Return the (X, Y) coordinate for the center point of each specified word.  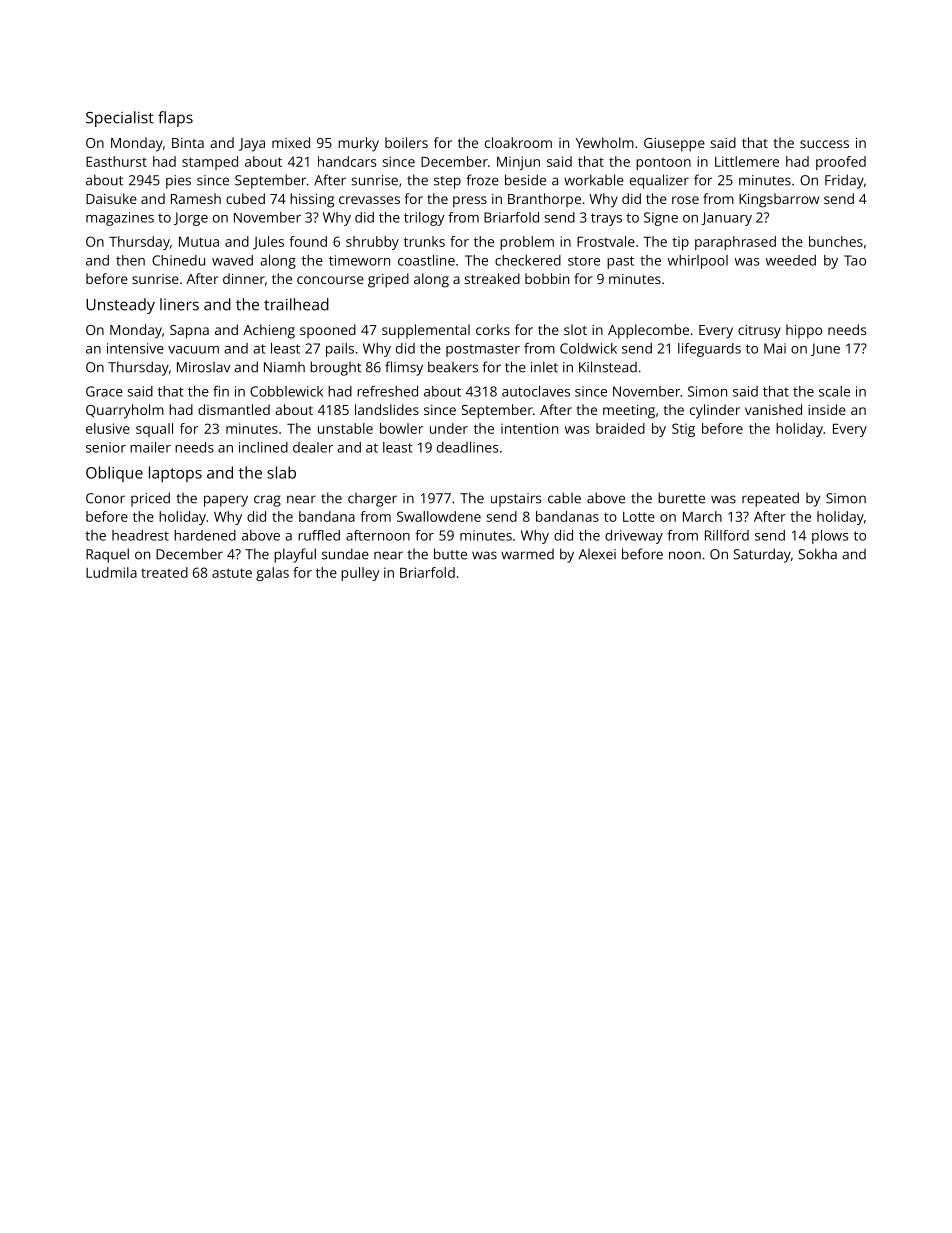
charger (372, 500)
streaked (492, 278)
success (824, 144)
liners (179, 304)
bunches (836, 241)
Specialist (120, 119)
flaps (175, 119)
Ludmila (111, 572)
